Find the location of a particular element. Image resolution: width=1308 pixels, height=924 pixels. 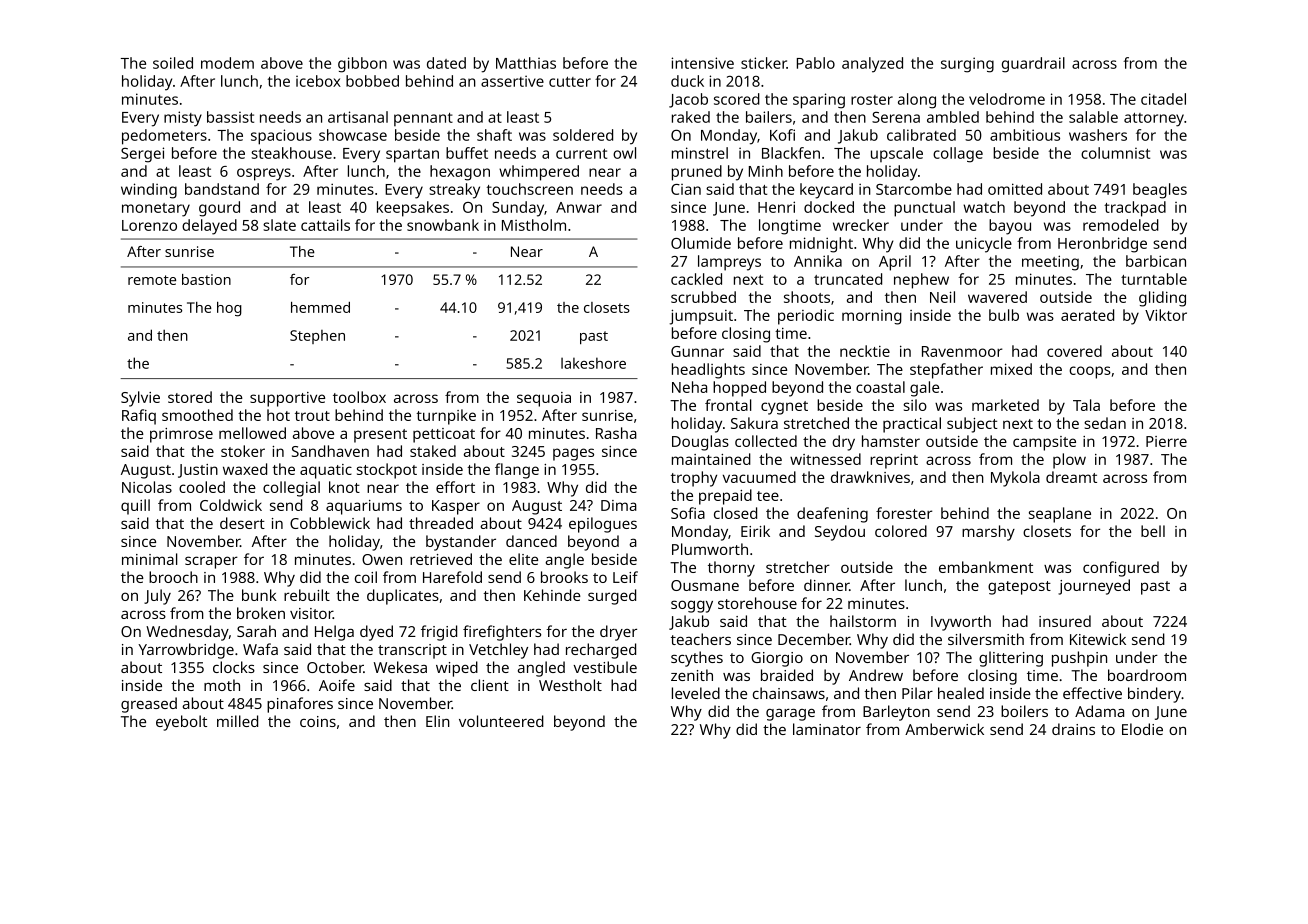

Eirik is located at coordinates (755, 531).
